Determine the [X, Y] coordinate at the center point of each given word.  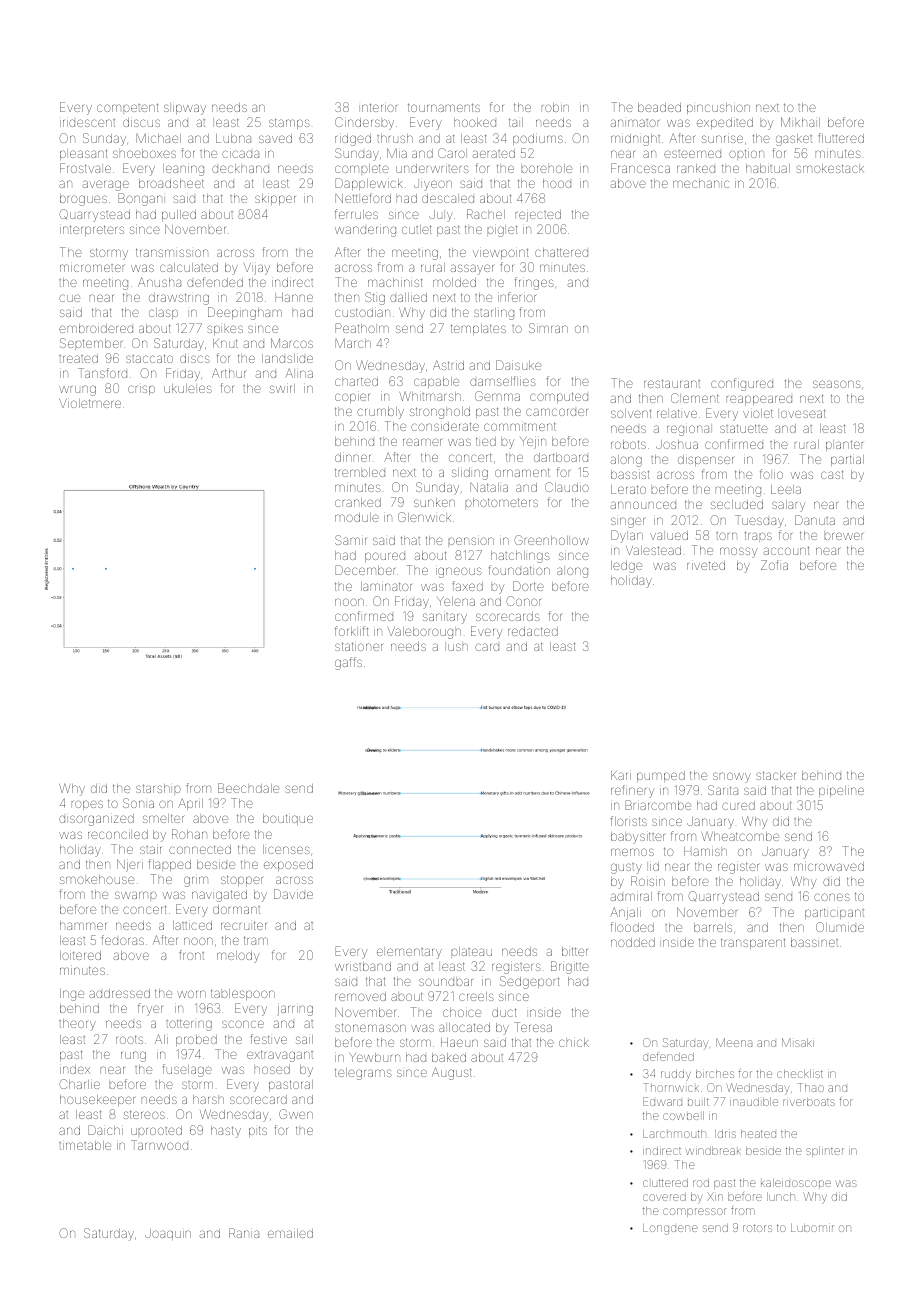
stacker [776, 775]
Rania [244, 1233]
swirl [282, 388]
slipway [185, 109]
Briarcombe [658, 805]
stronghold [440, 413]
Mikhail [800, 122]
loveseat [803, 413]
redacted [533, 631]
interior [379, 107]
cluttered [665, 1183]
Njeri [130, 865]
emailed [290, 1233]
